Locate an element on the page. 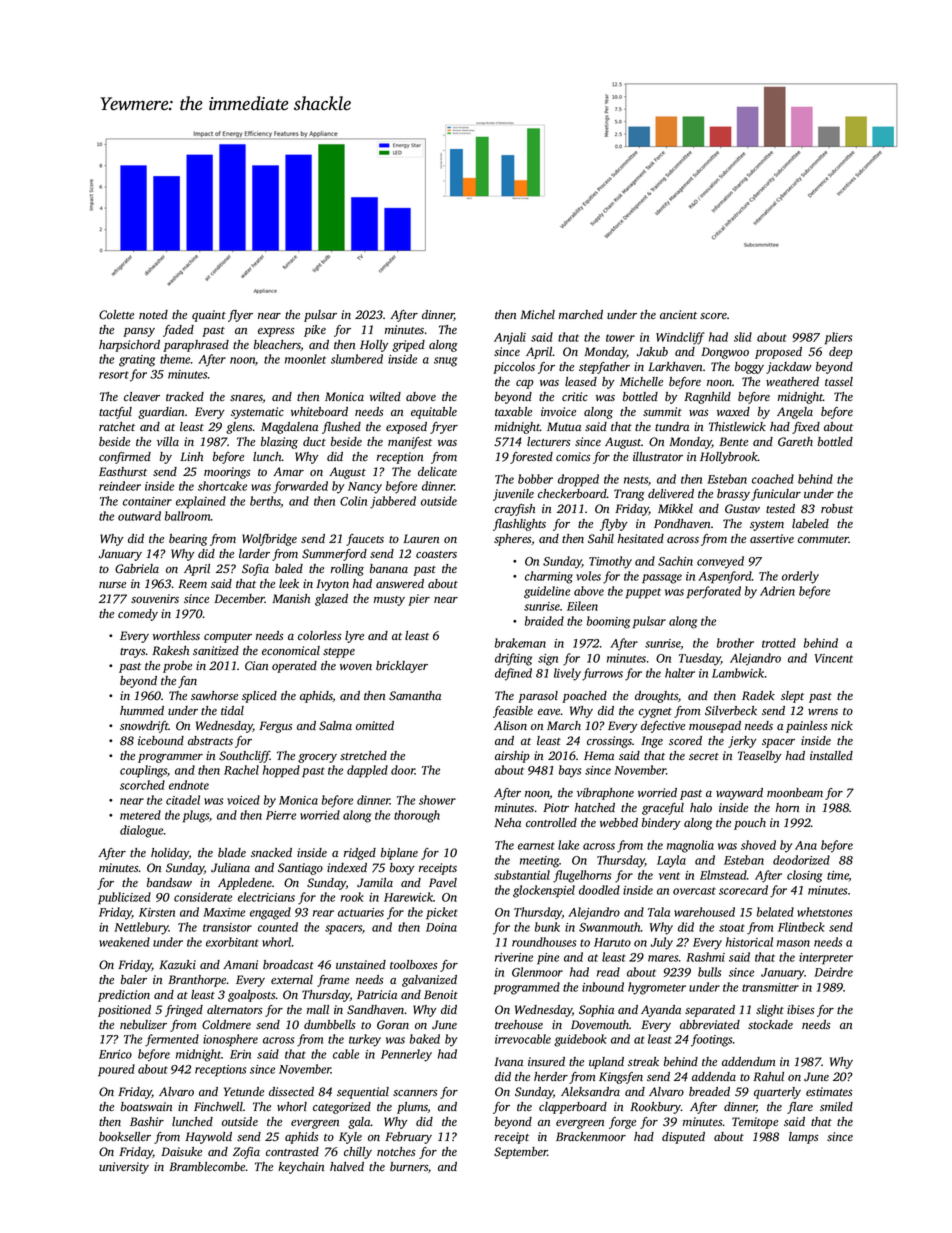  ancient is located at coordinates (678, 314).
